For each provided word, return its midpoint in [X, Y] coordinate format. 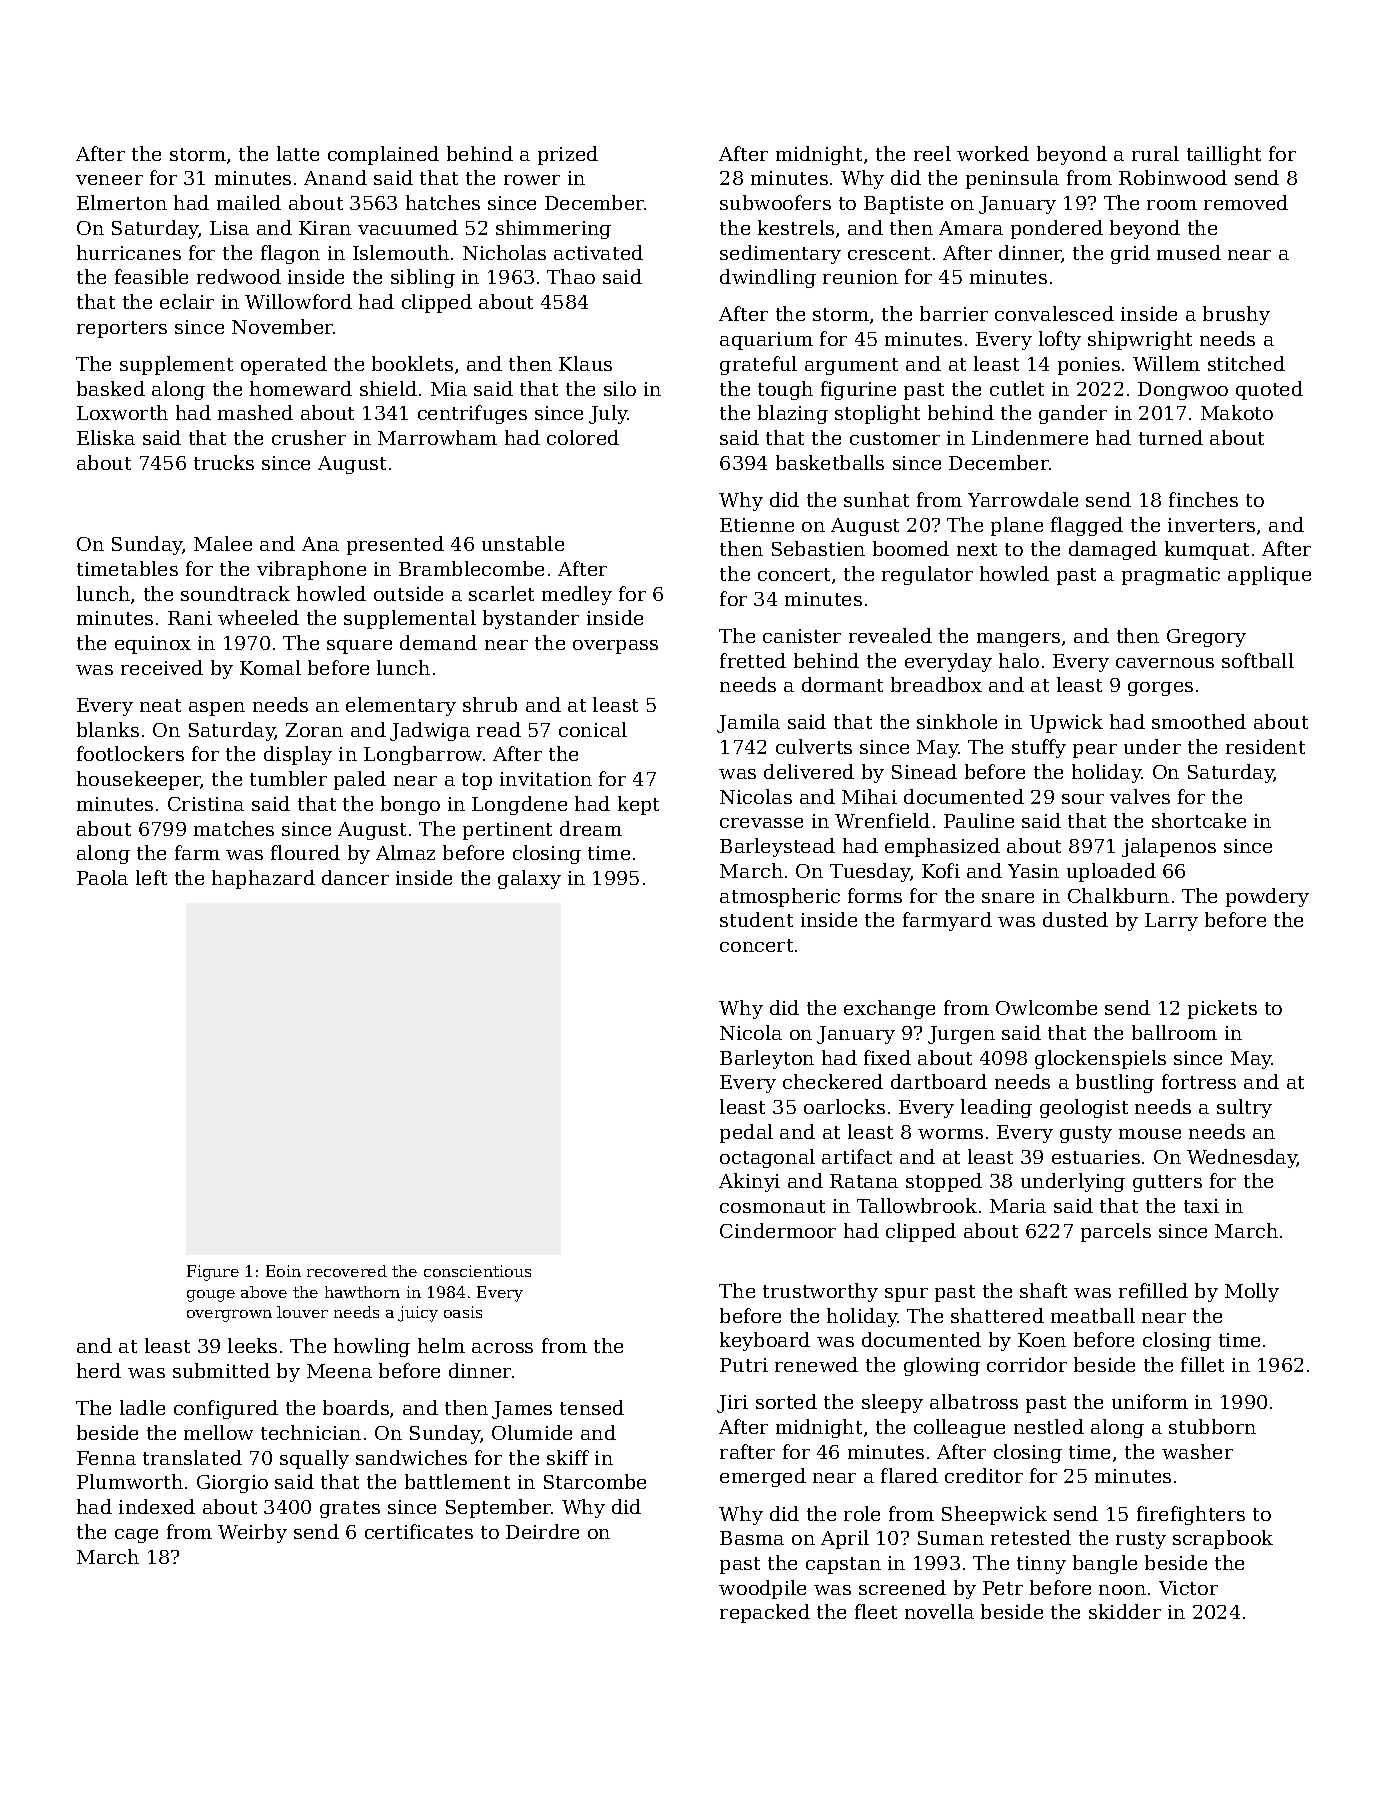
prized [568, 155]
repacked [765, 1613]
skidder [1125, 1611]
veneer [109, 180]
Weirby [252, 1533]
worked [993, 153]
